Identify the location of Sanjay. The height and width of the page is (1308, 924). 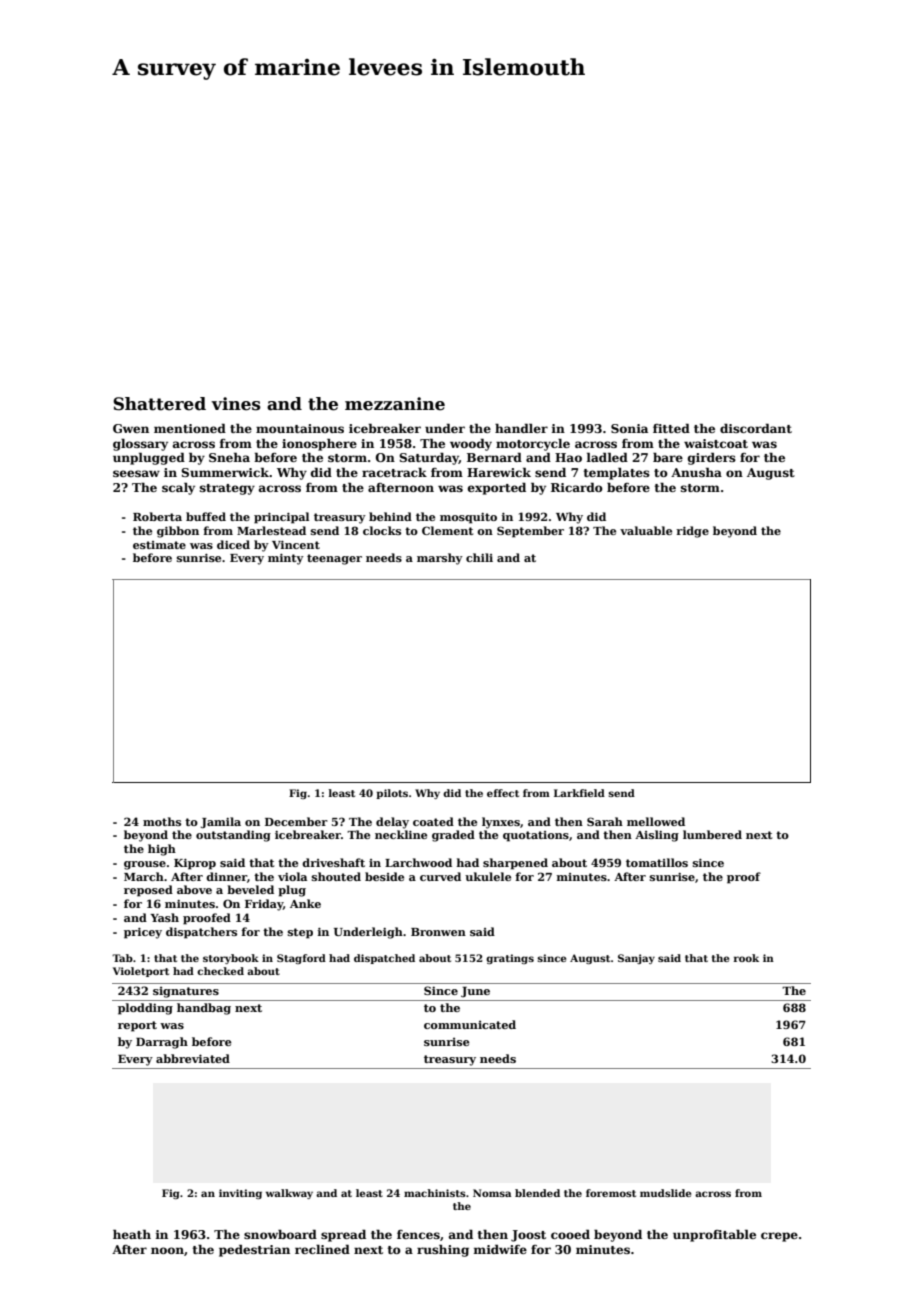
(636, 959).
